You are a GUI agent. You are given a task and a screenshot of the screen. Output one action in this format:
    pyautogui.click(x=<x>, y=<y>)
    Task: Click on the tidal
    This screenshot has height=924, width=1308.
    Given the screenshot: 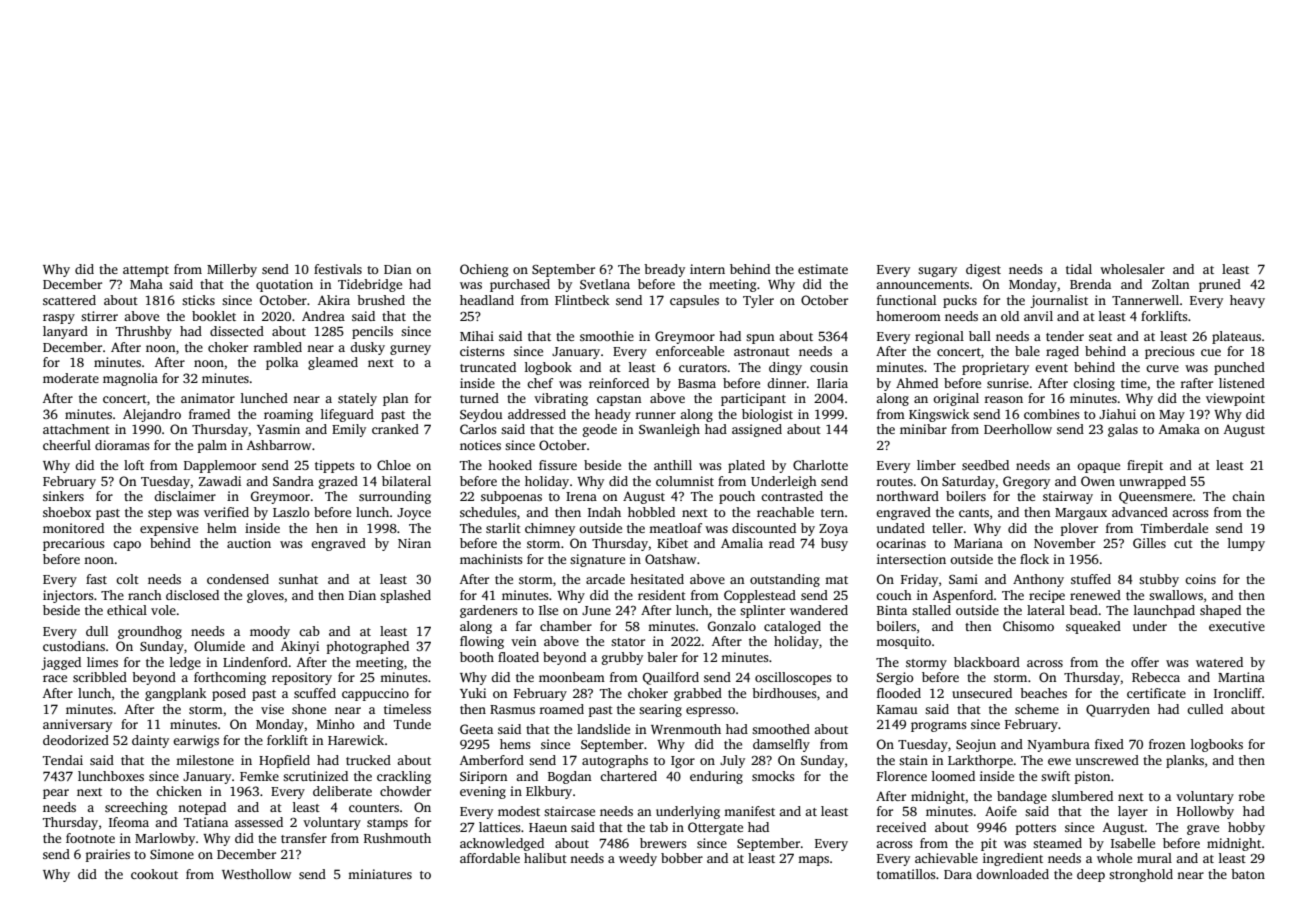 What is the action you would take?
    pyautogui.click(x=1079, y=269)
